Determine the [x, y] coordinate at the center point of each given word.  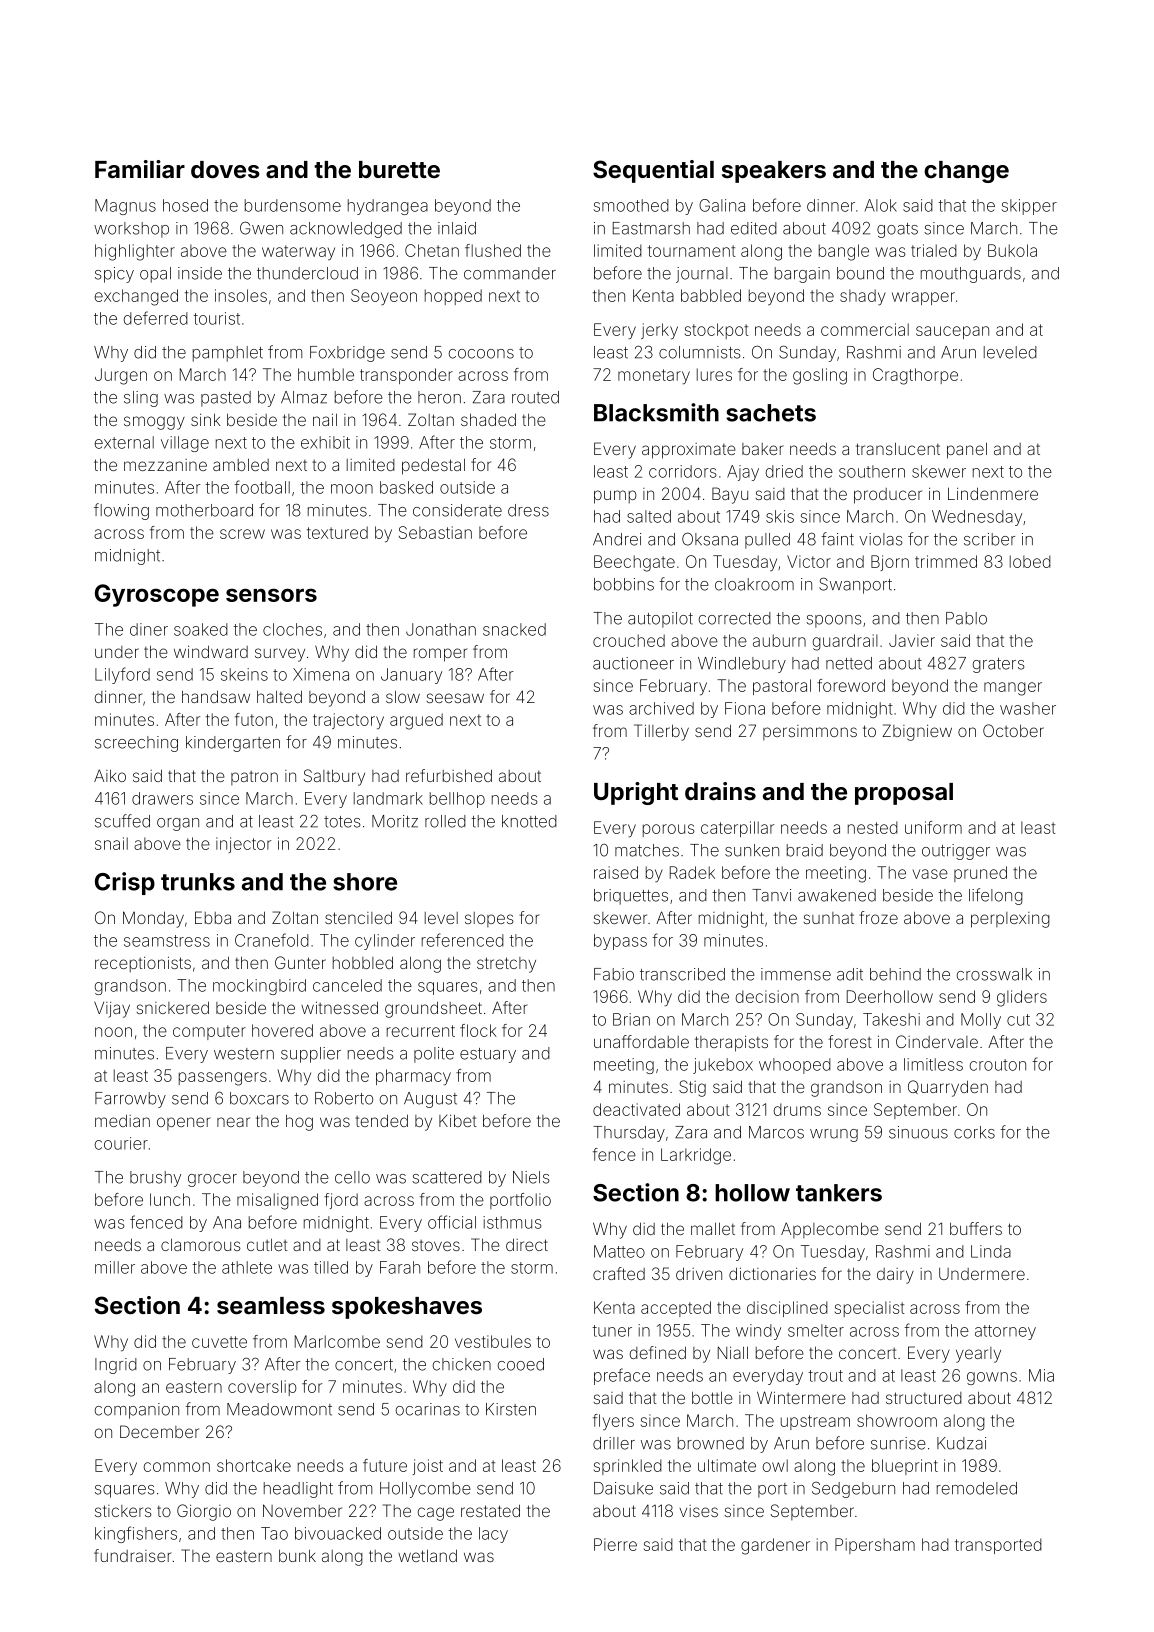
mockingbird [259, 987]
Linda [991, 1251]
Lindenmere [993, 493]
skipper [1029, 207]
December [159, 1431]
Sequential [653, 171]
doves [225, 169]
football [262, 487]
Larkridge [696, 1156]
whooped [795, 1066]
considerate [457, 510]
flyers [613, 1422]
